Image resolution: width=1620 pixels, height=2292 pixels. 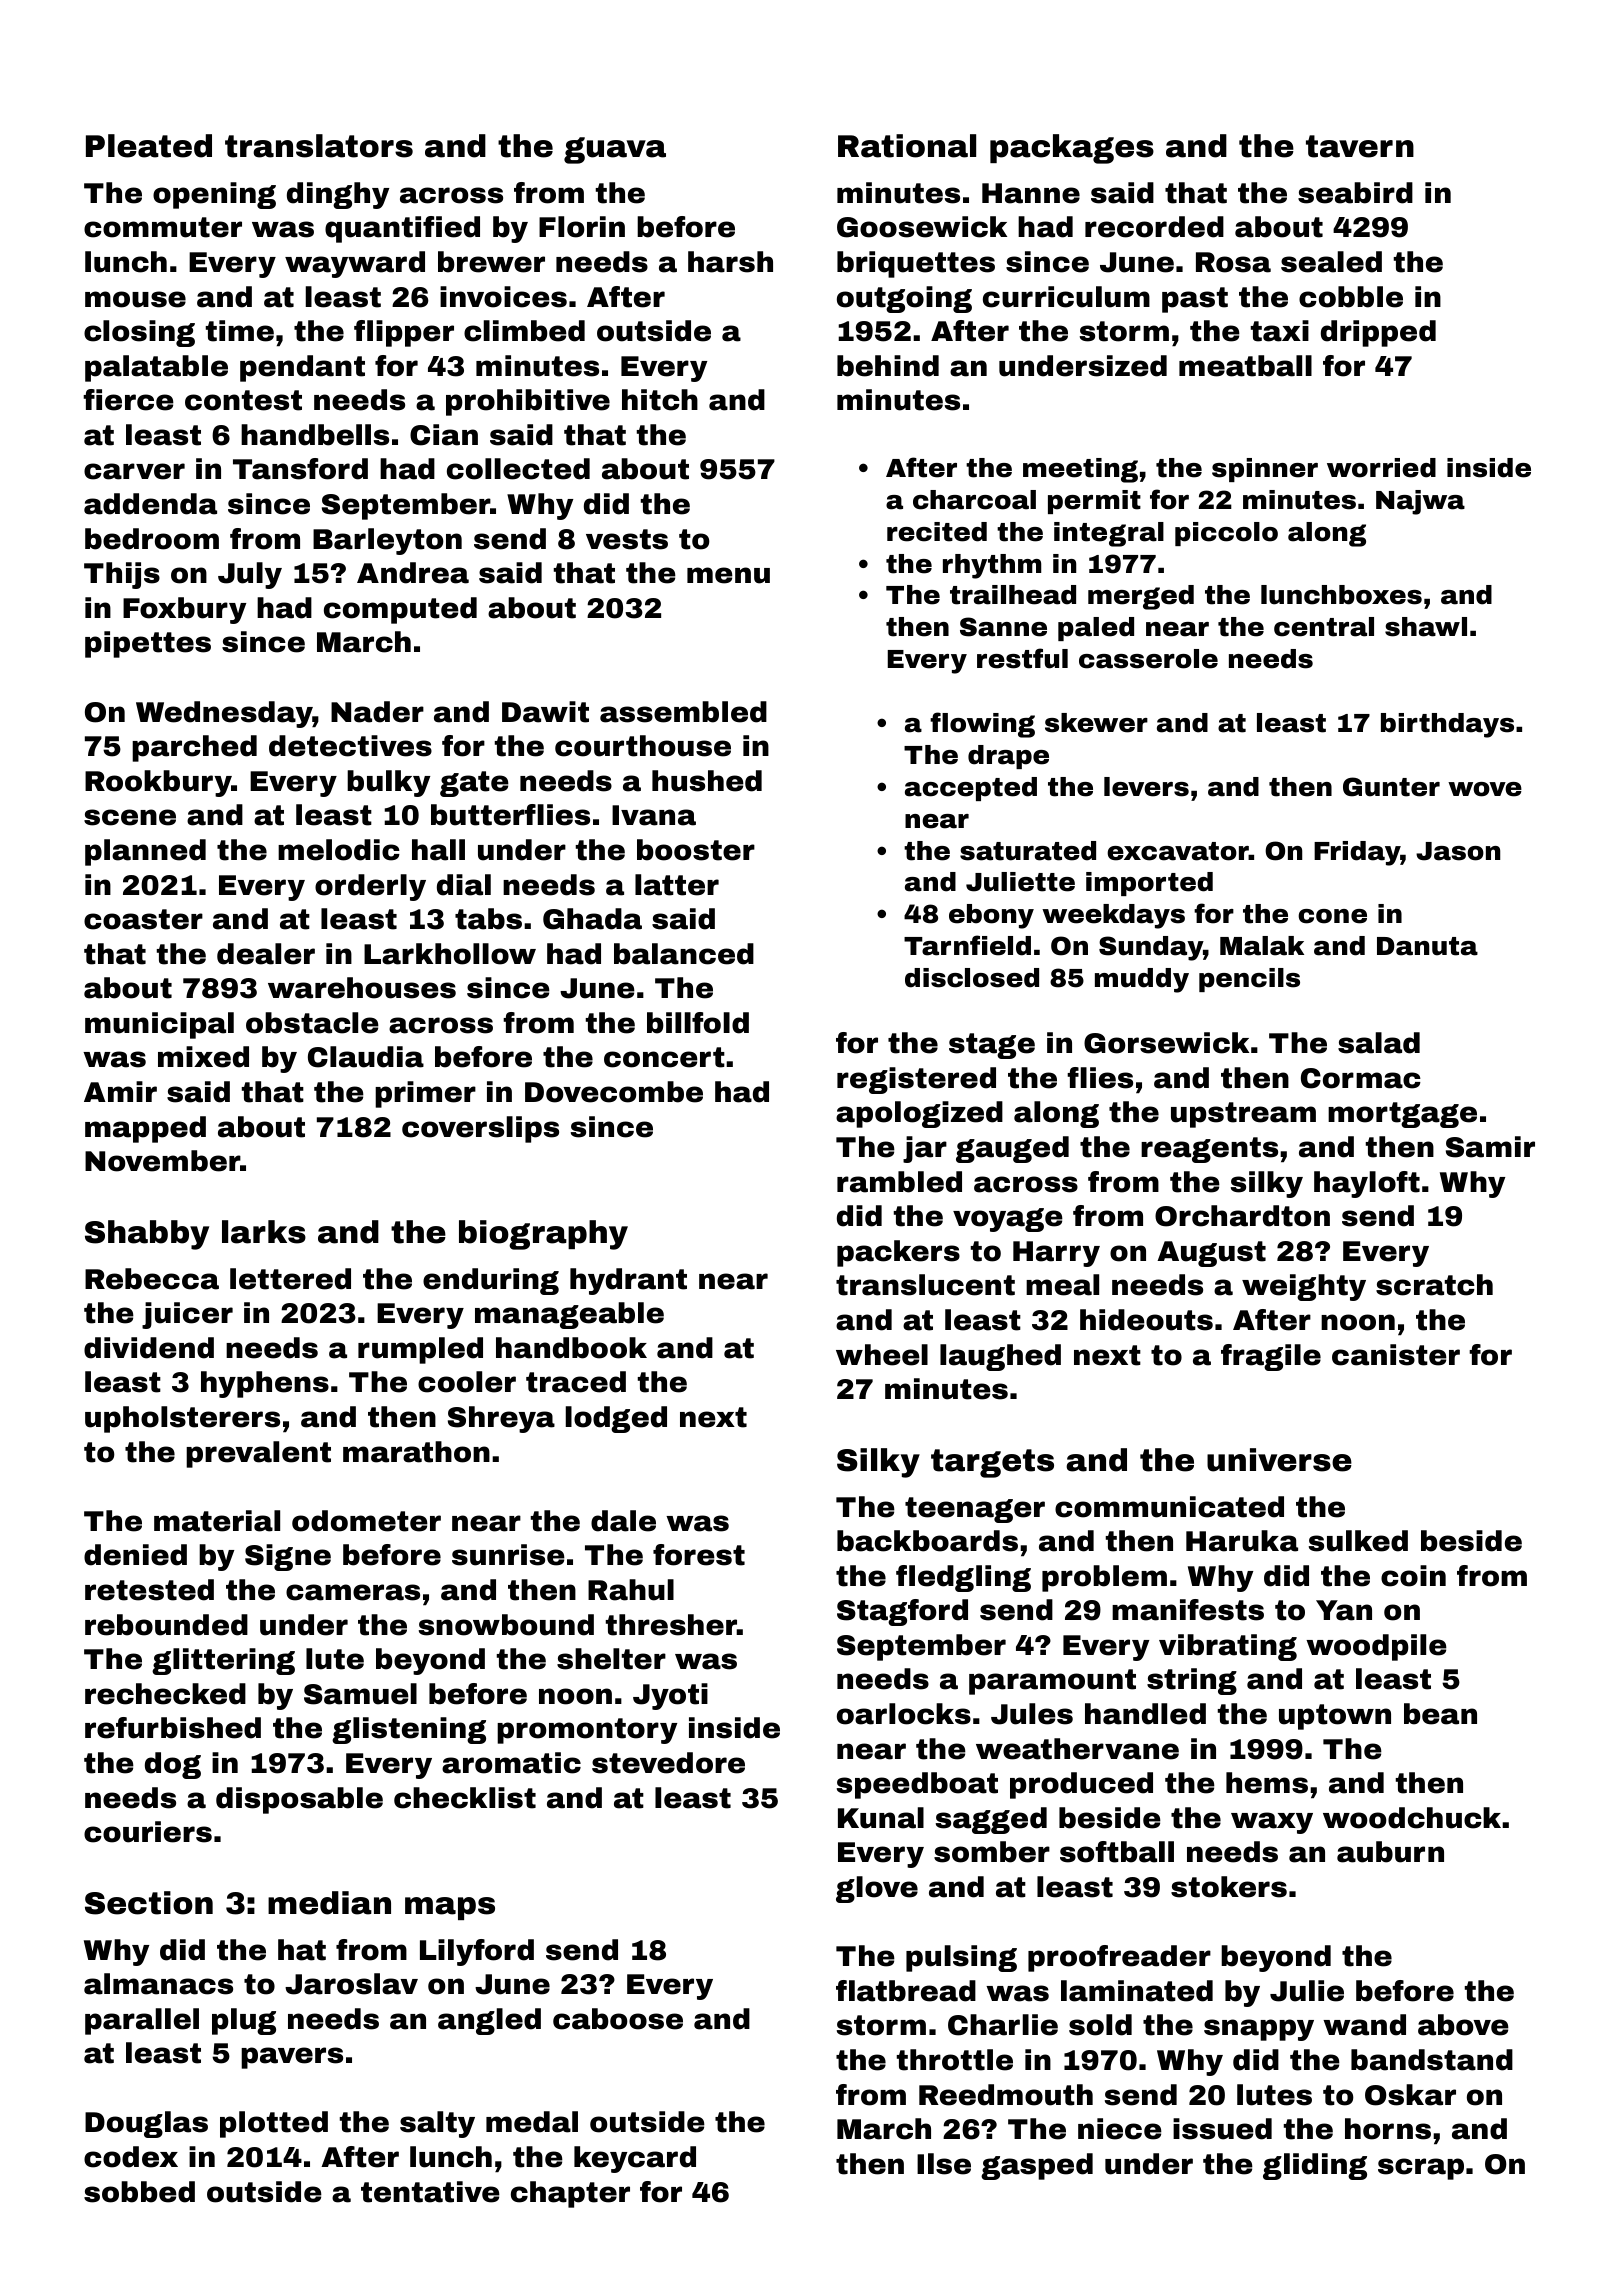 What do you see at coordinates (1413, 1576) in the screenshot?
I see `coin` at bounding box center [1413, 1576].
